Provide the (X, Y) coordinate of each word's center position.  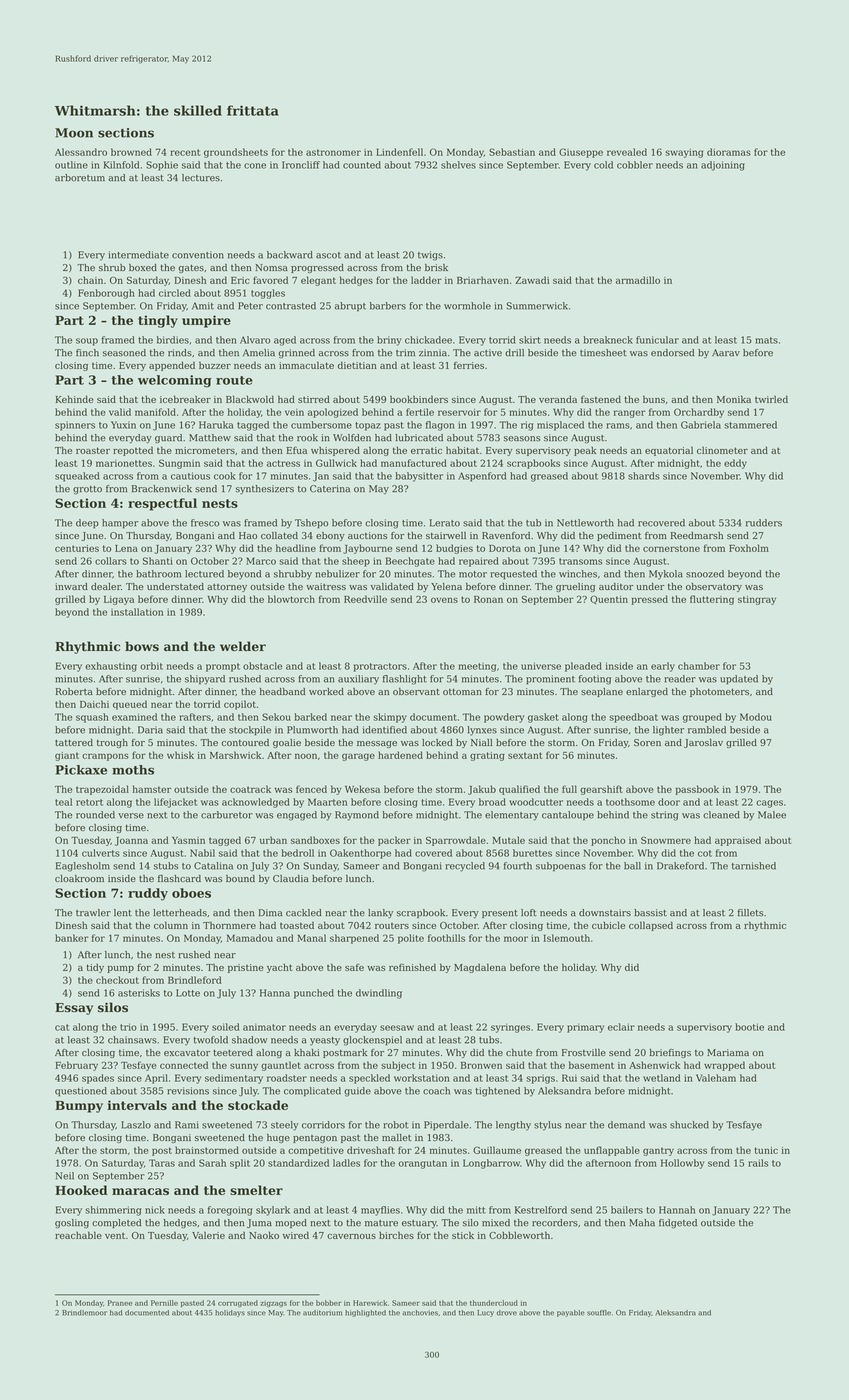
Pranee (120, 1303)
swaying (684, 153)
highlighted (365, 1313)
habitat (462, 450)
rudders (764, 523)
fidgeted (678, 1224)
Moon (74, 133)
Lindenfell (399, 152)
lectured (204, 574)
